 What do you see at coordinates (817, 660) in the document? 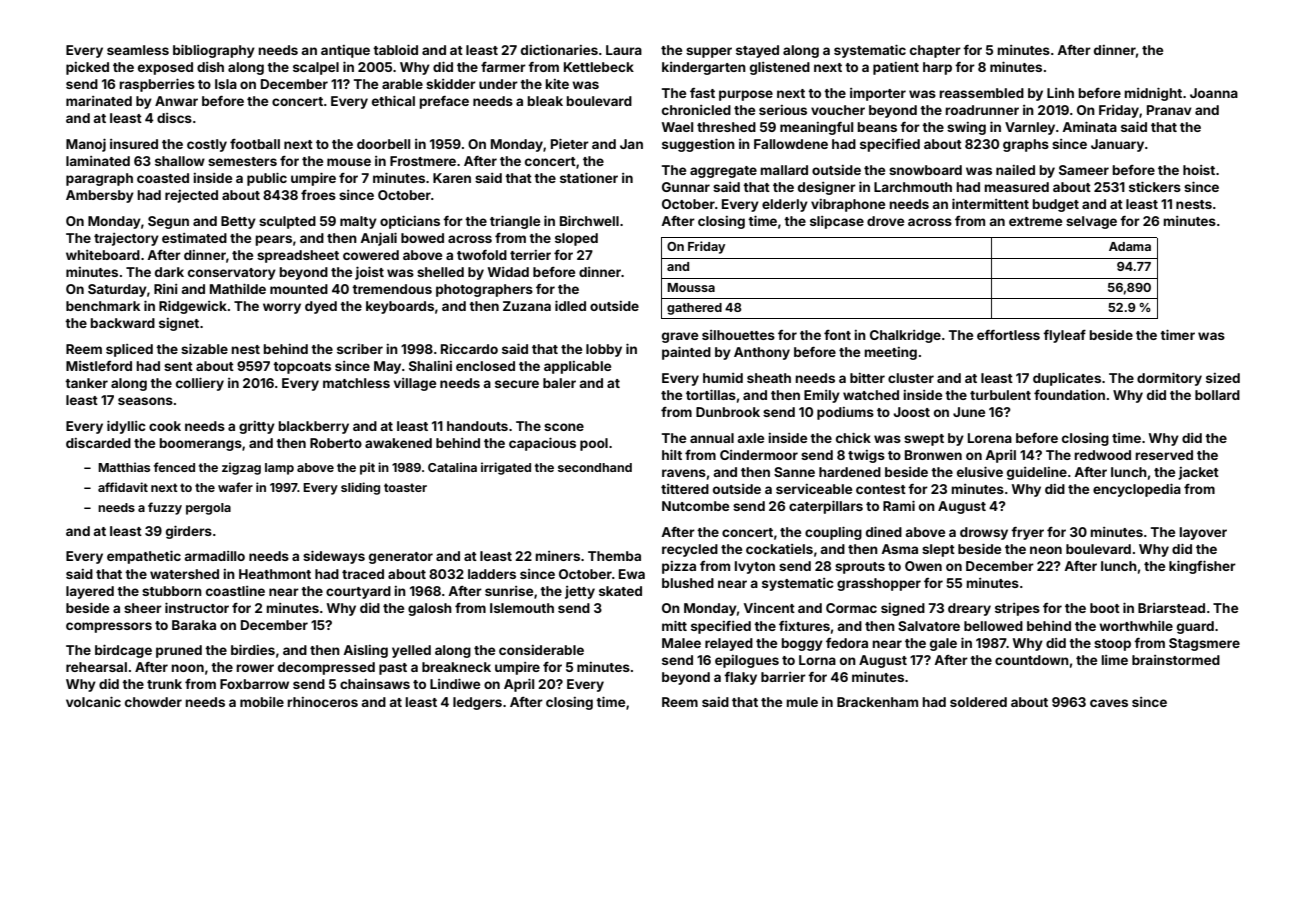
I see `Lorna` at bounding box center [817, 660].
